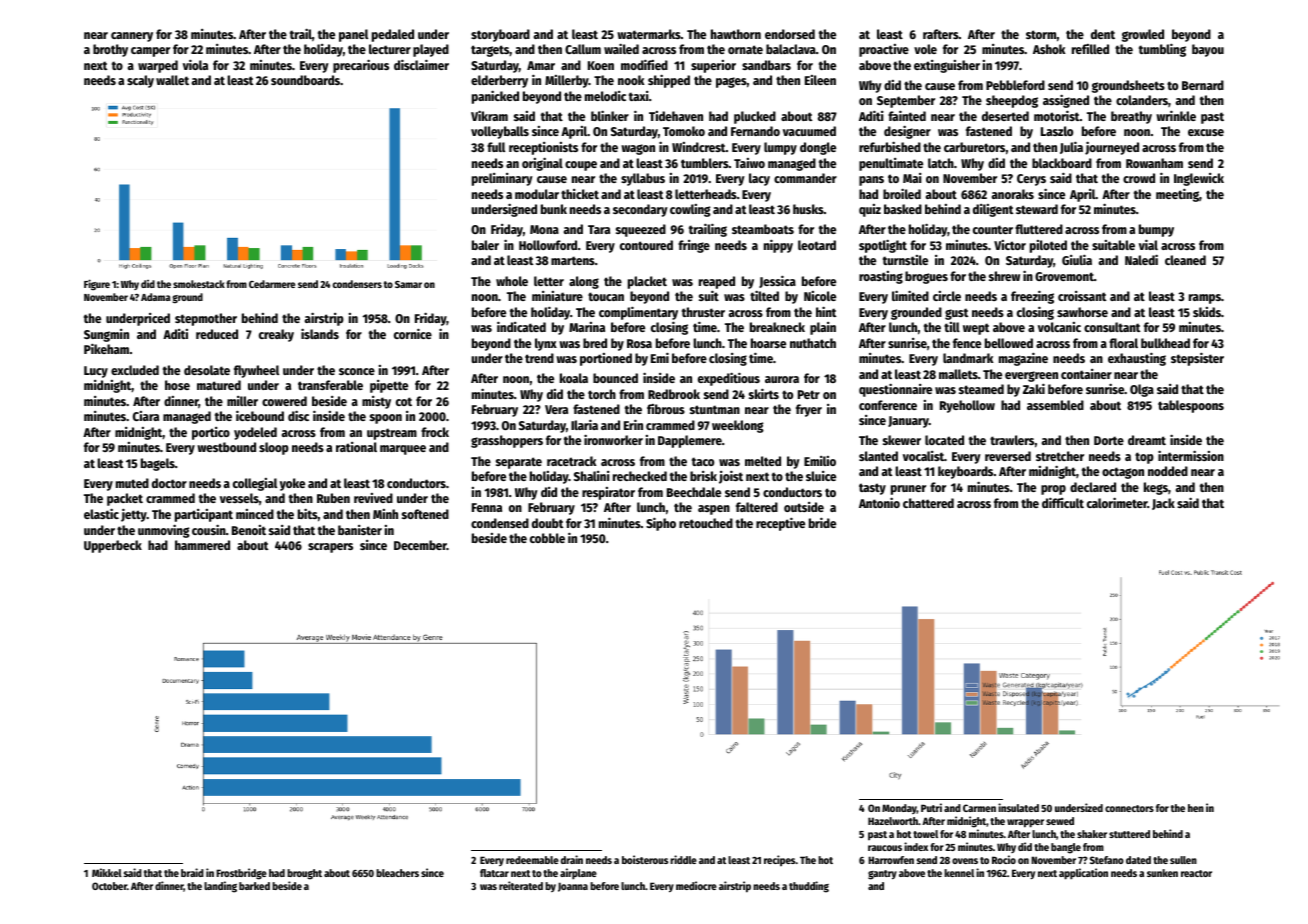 This document has width=1308, height=924. Describe the element at coordinates (107, 872) in the document. I see `Mikkel` at that location.
